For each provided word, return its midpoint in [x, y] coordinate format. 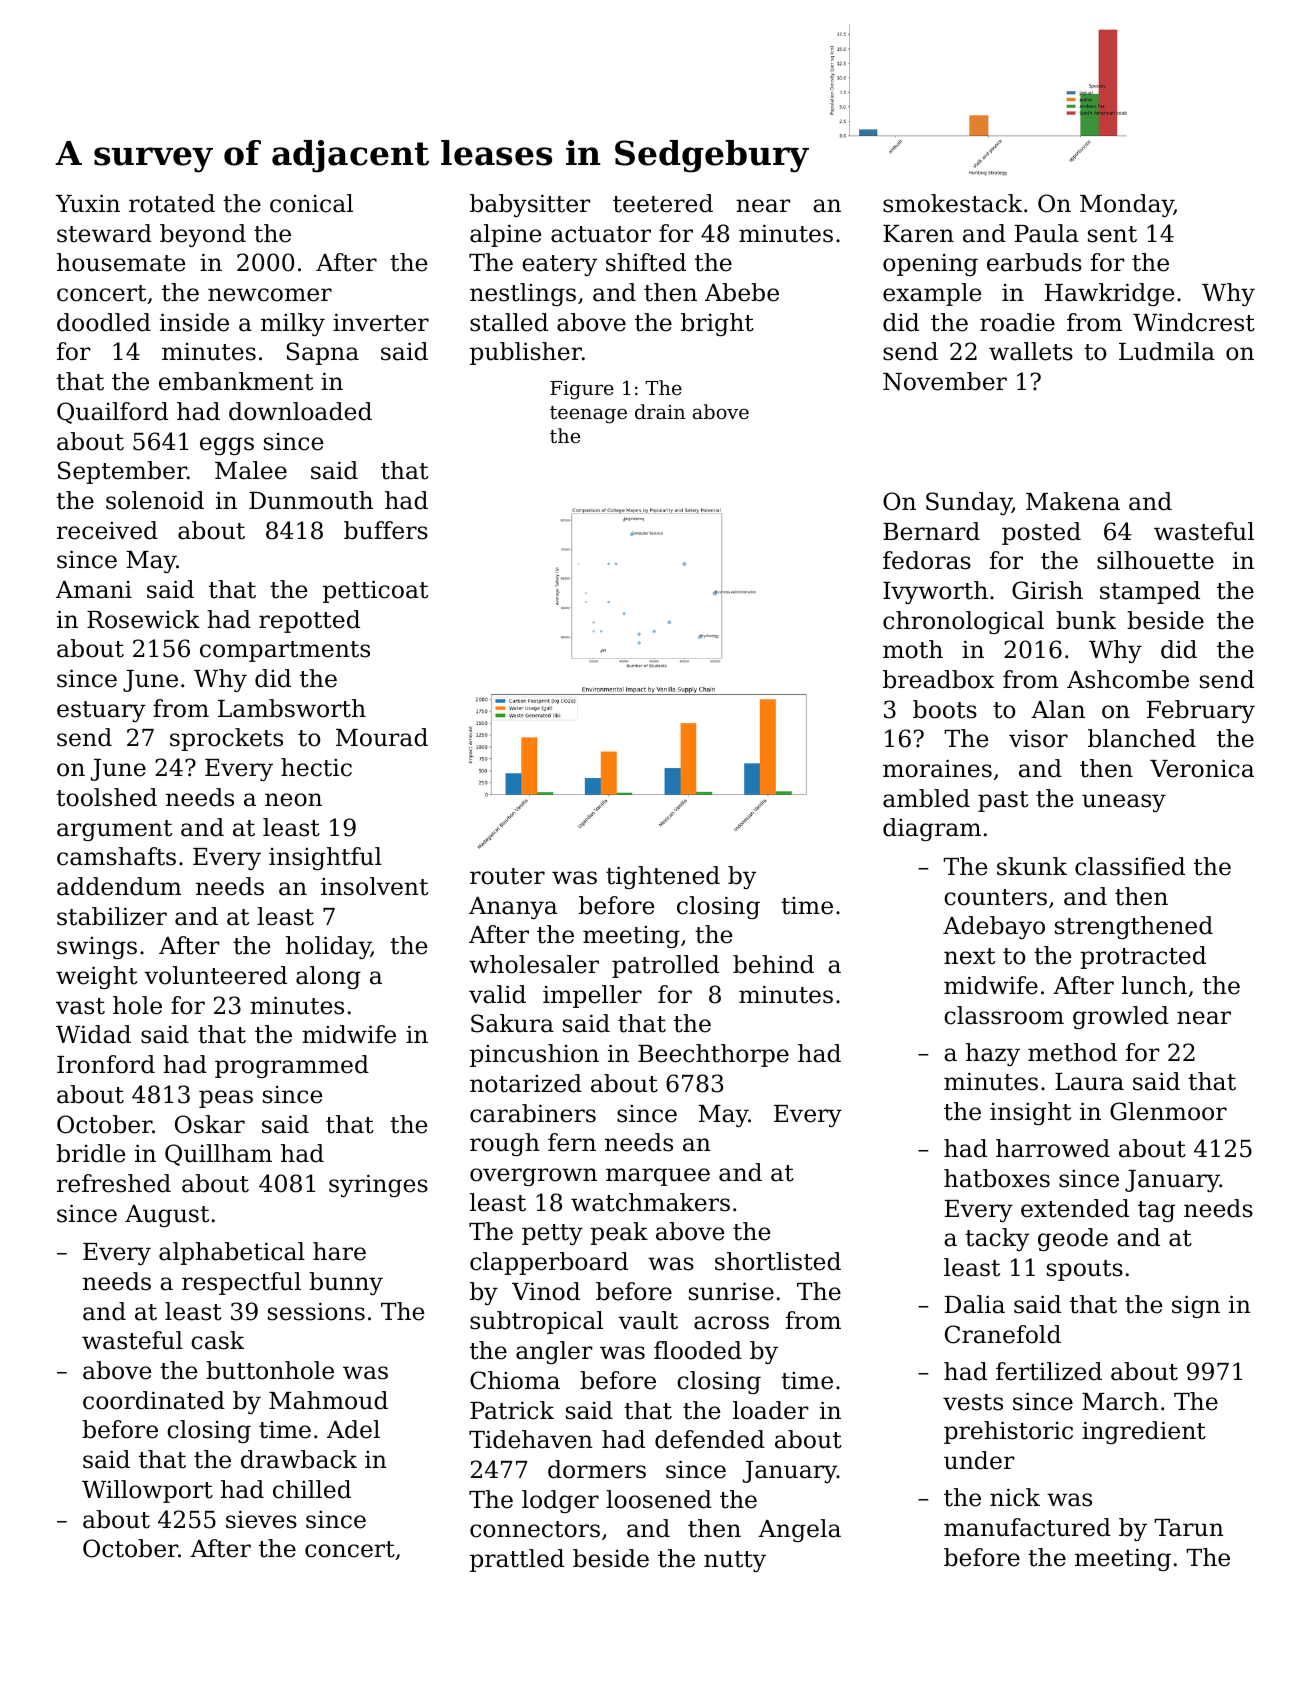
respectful [241, 1283]
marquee [658, 1177]
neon [293, 800]
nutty [735, 1561]
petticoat [375, 591]
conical [311, 203]
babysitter [530, 205]
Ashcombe [1128, 679]
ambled [926, 798]
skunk [1032, 866]
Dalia [975, 1304]
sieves [261, 1519]
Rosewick [143, 619]
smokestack [952, 203]
